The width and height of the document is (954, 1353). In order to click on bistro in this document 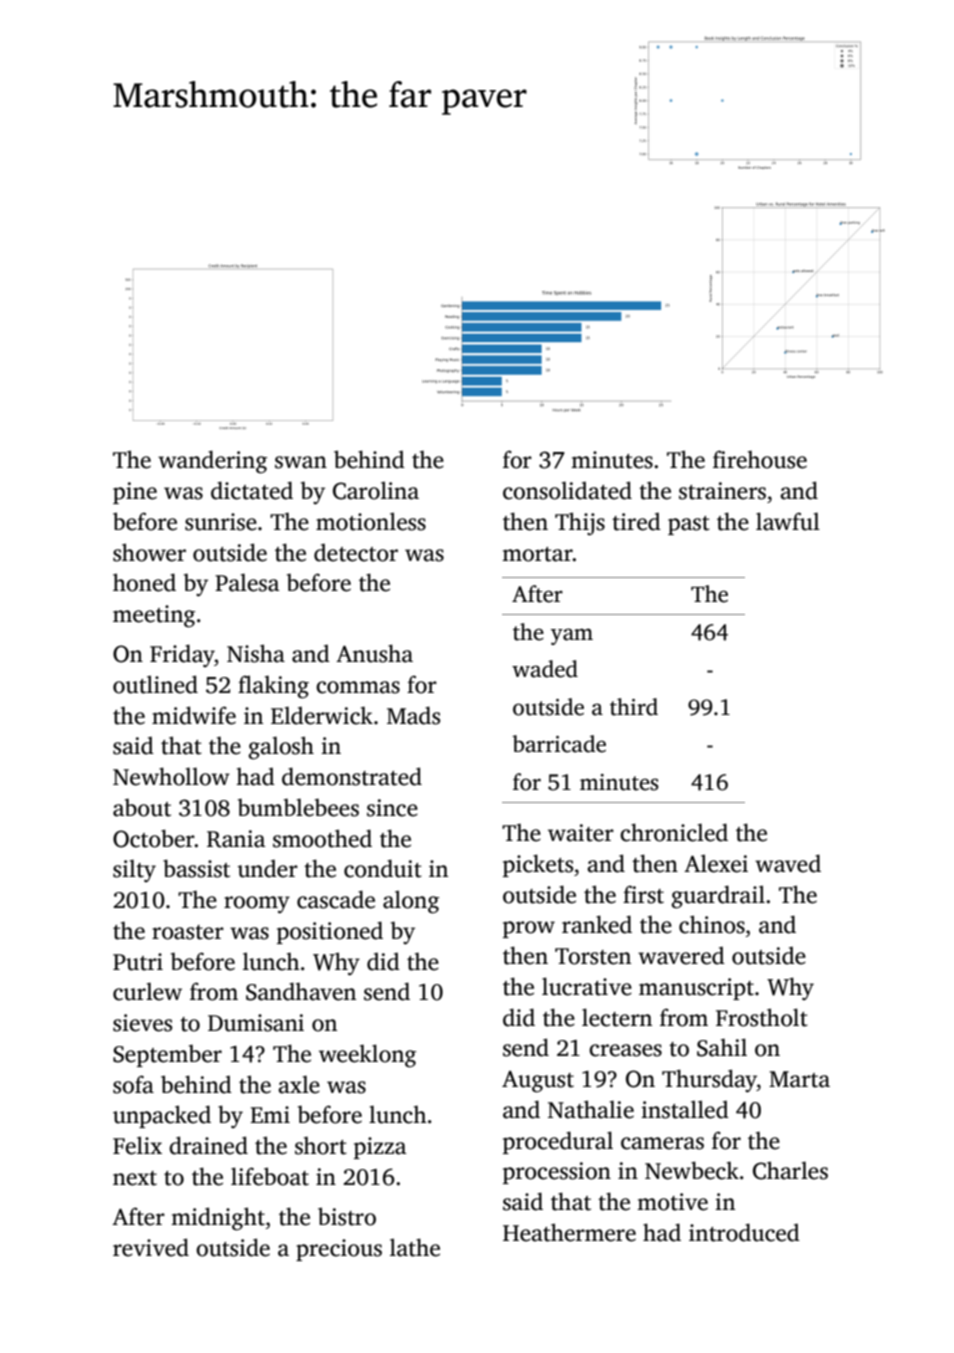, I will do `click(347, 1216)`.
